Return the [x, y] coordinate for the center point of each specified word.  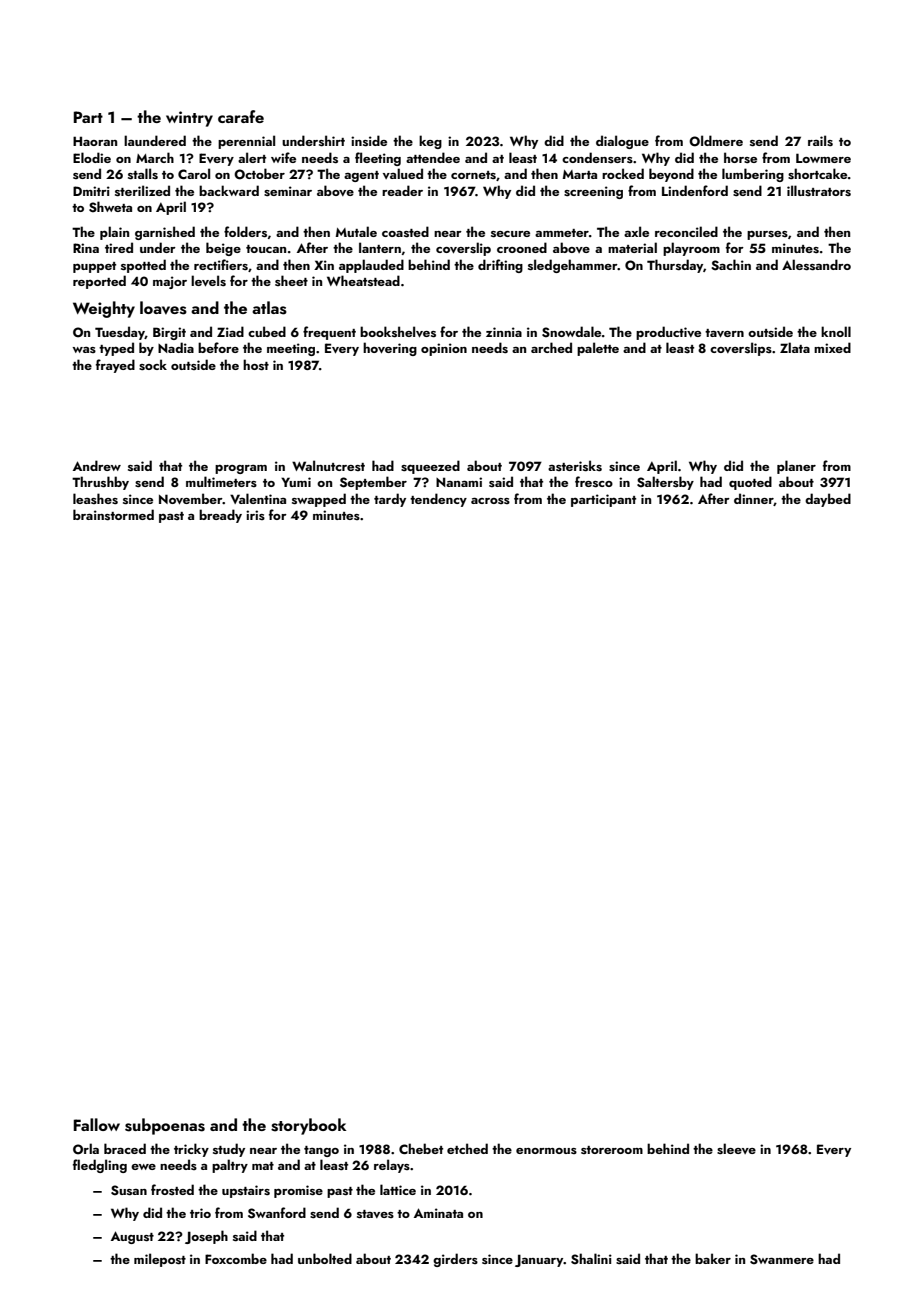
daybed [828, 500]
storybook [308, 1126]
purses [767, 235]
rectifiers [221, 265]
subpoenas [165, 1126]
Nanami [459, 482]
